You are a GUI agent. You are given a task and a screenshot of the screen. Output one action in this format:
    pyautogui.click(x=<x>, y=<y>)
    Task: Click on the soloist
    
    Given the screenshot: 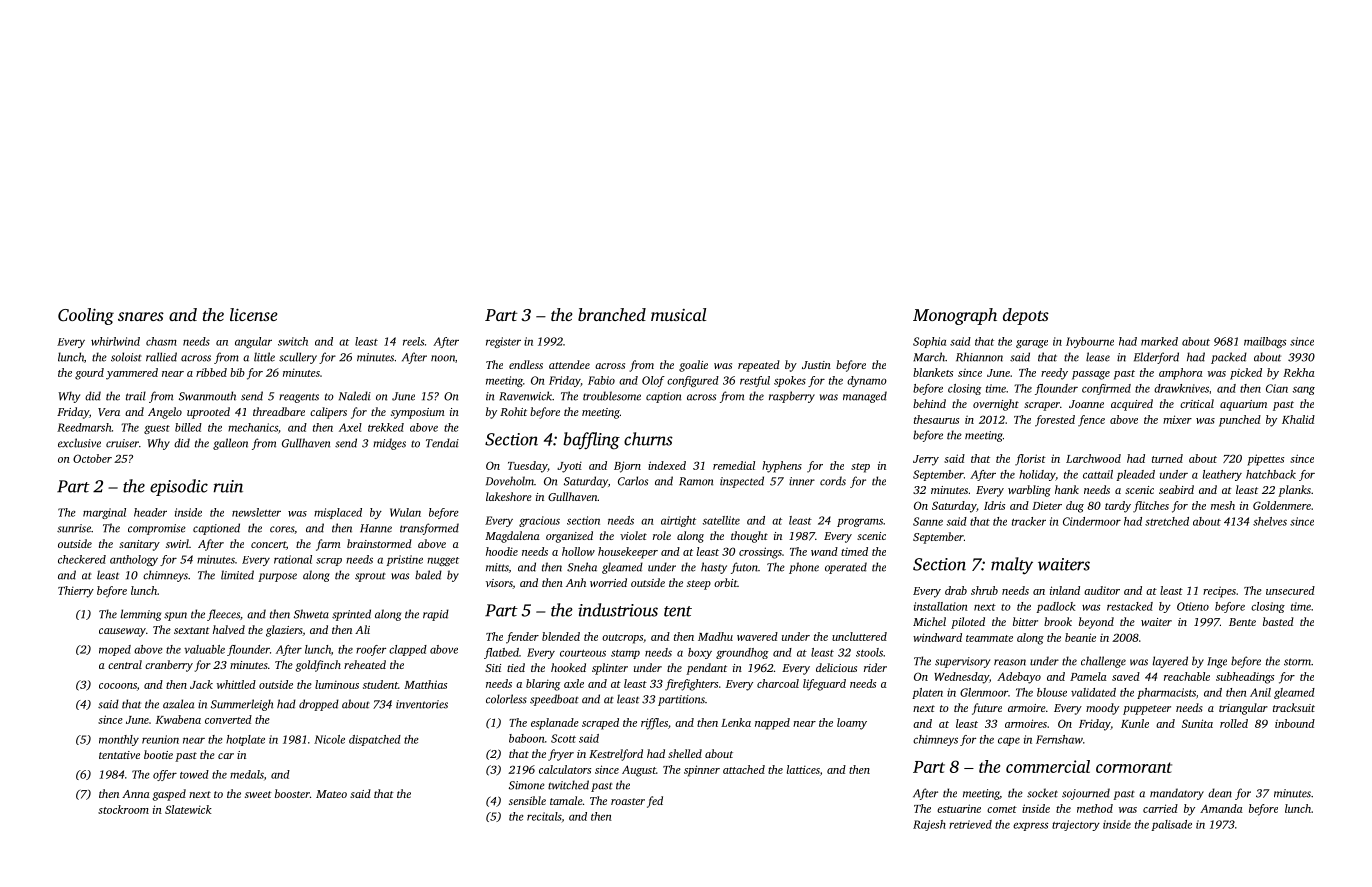 What is the action you would take?
    pyautogui.click(x=126, y=357)
